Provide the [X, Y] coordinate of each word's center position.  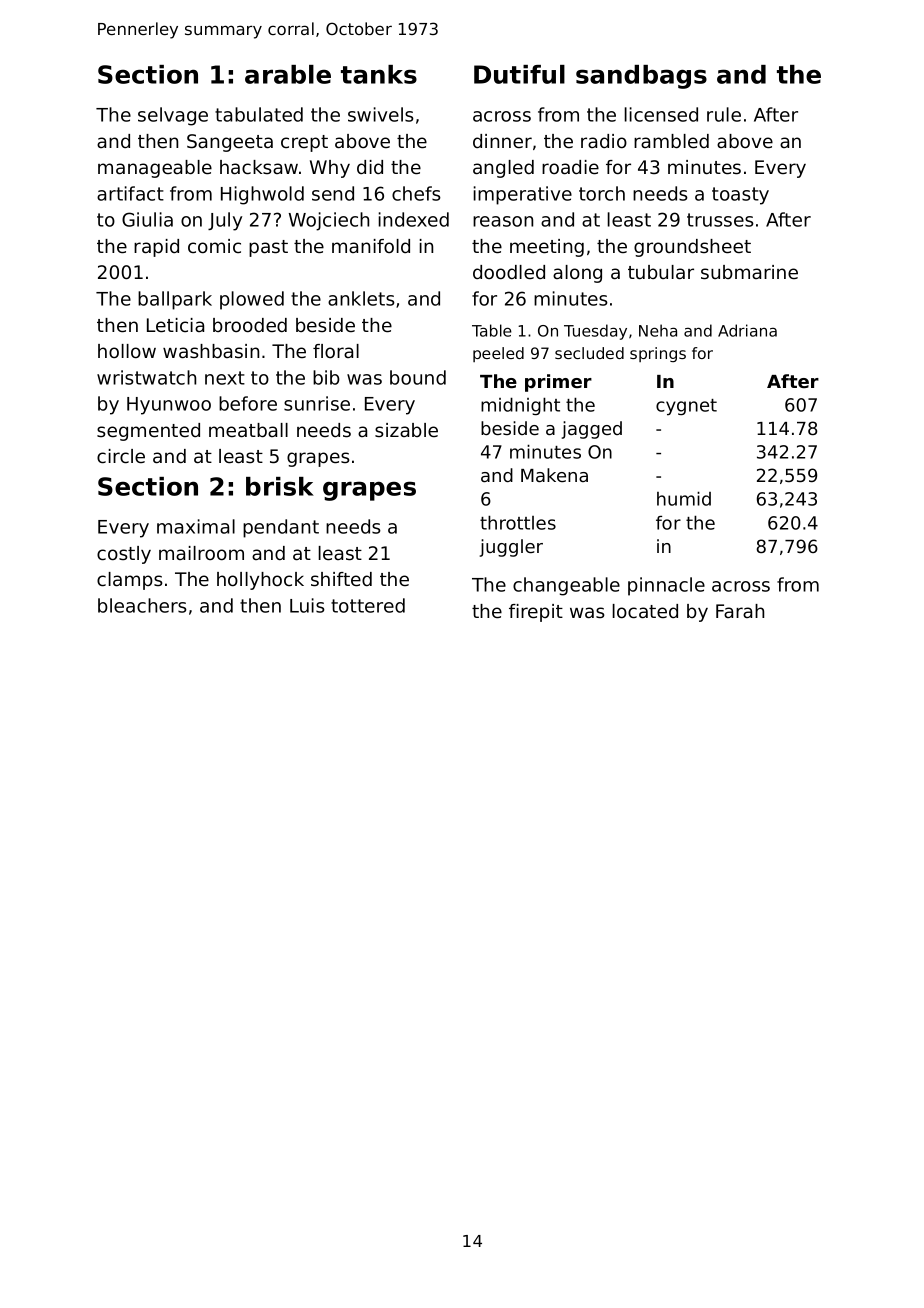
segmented [148, 432]
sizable [406, 430]
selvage [173, 116]
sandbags [641, 77]
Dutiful [519, 74]
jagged [592, 430]
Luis [307, 605]
